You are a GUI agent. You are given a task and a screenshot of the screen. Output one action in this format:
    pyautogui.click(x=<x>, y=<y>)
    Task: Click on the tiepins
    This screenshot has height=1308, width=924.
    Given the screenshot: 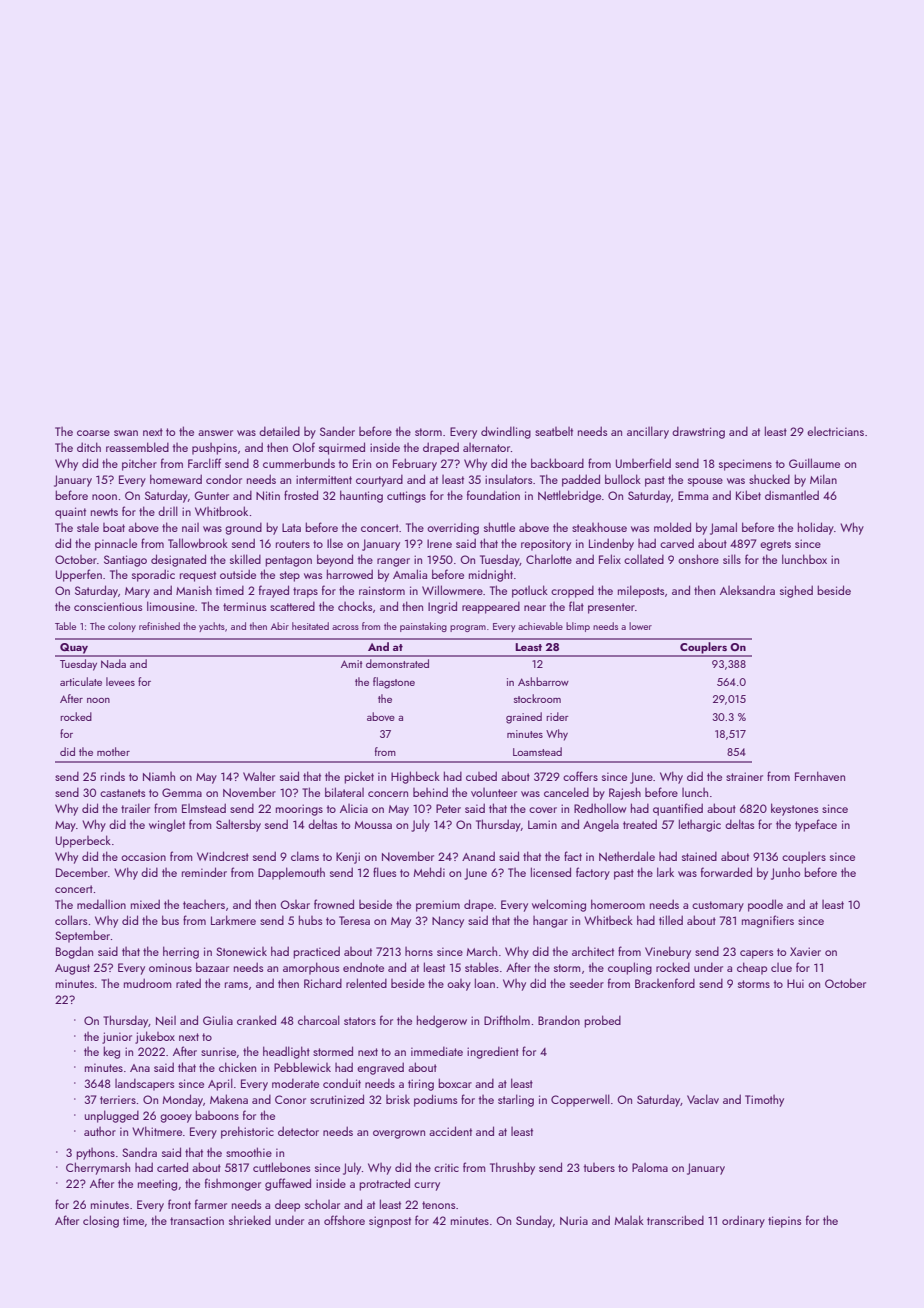 What is the action you would take?
    pyautogui.click(x=784, y=1222)
